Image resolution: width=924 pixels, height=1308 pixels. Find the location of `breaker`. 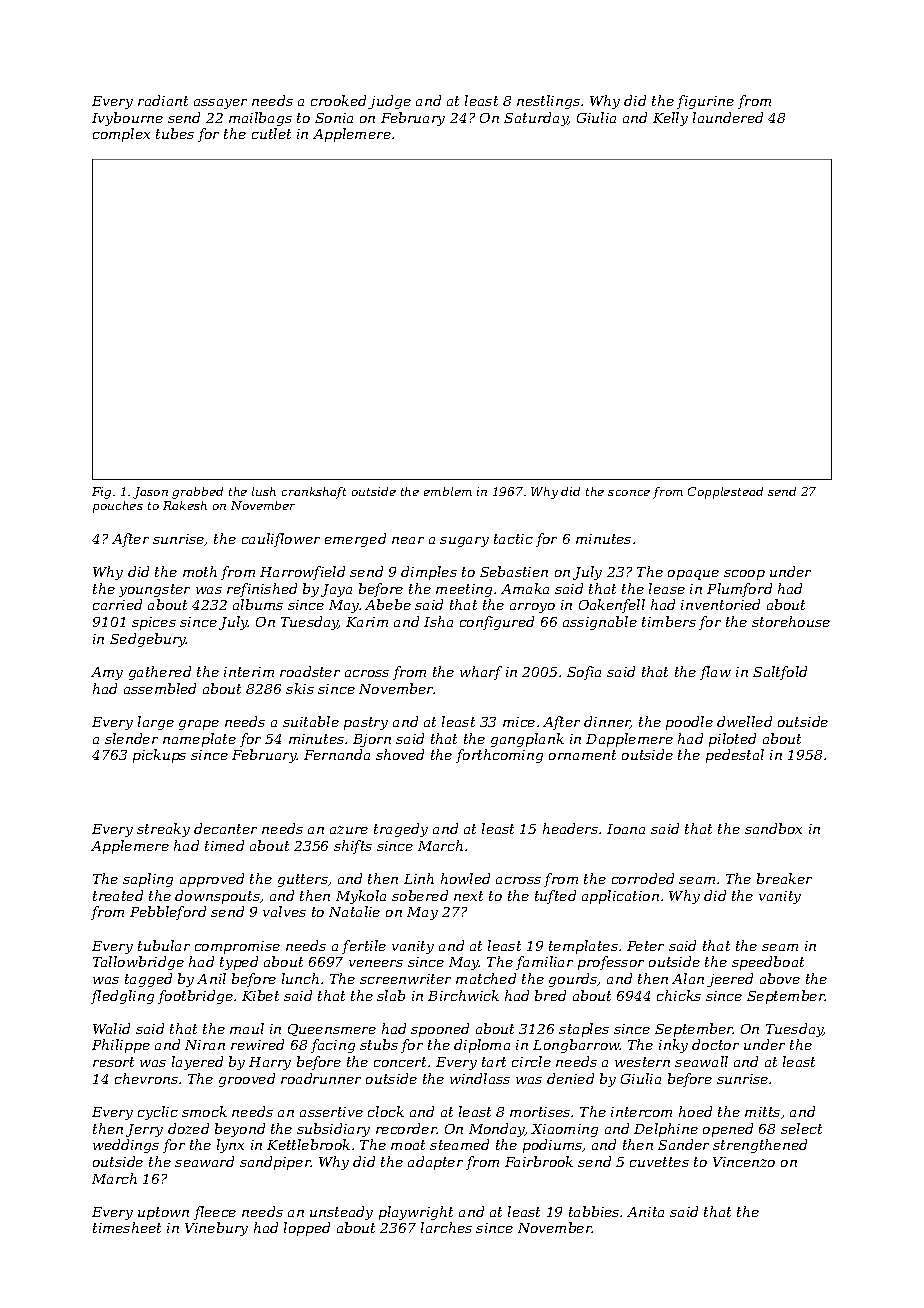

breaker is located at coordinates (784, 878).
